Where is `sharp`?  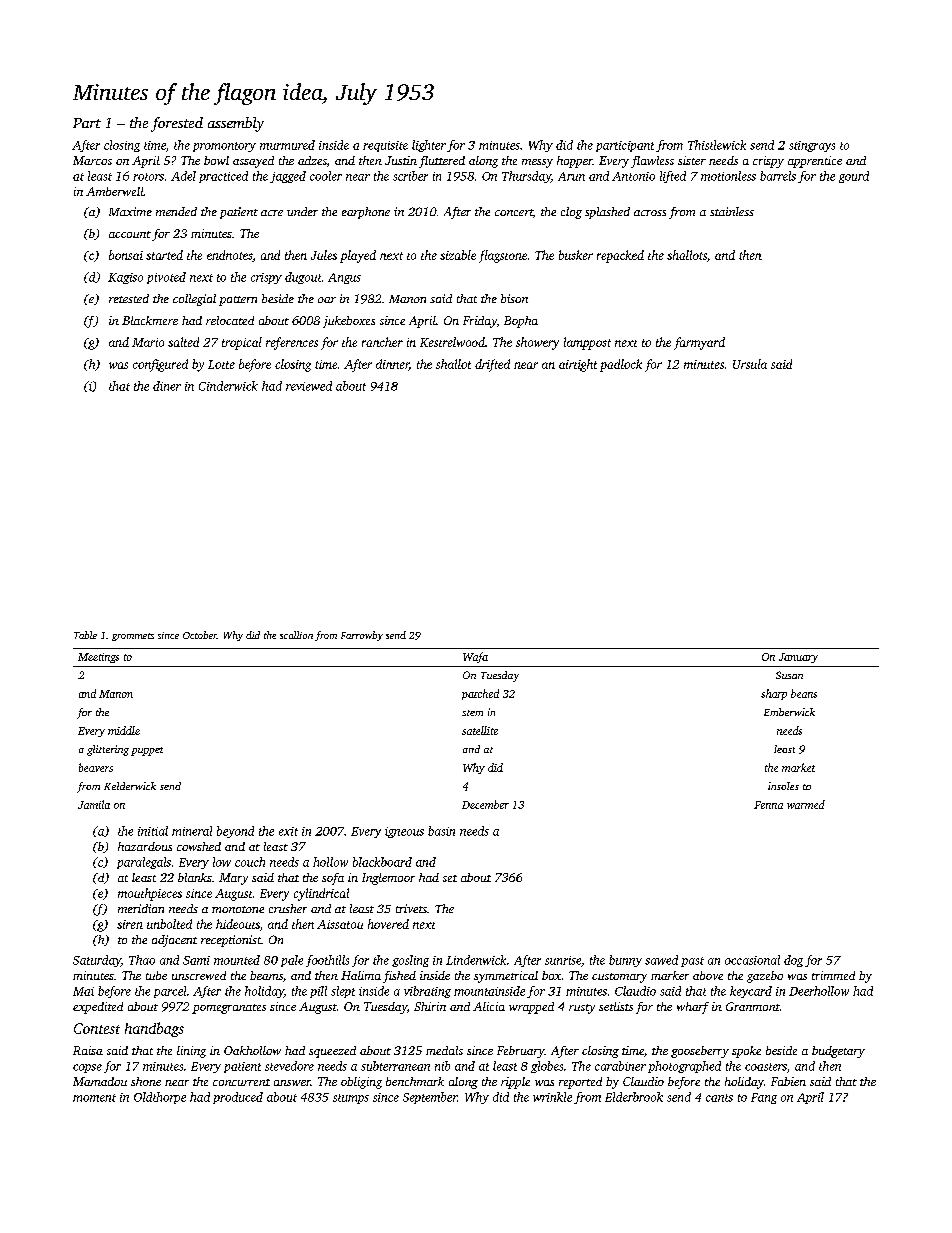 sharp is located at coordinates (774, 694).
